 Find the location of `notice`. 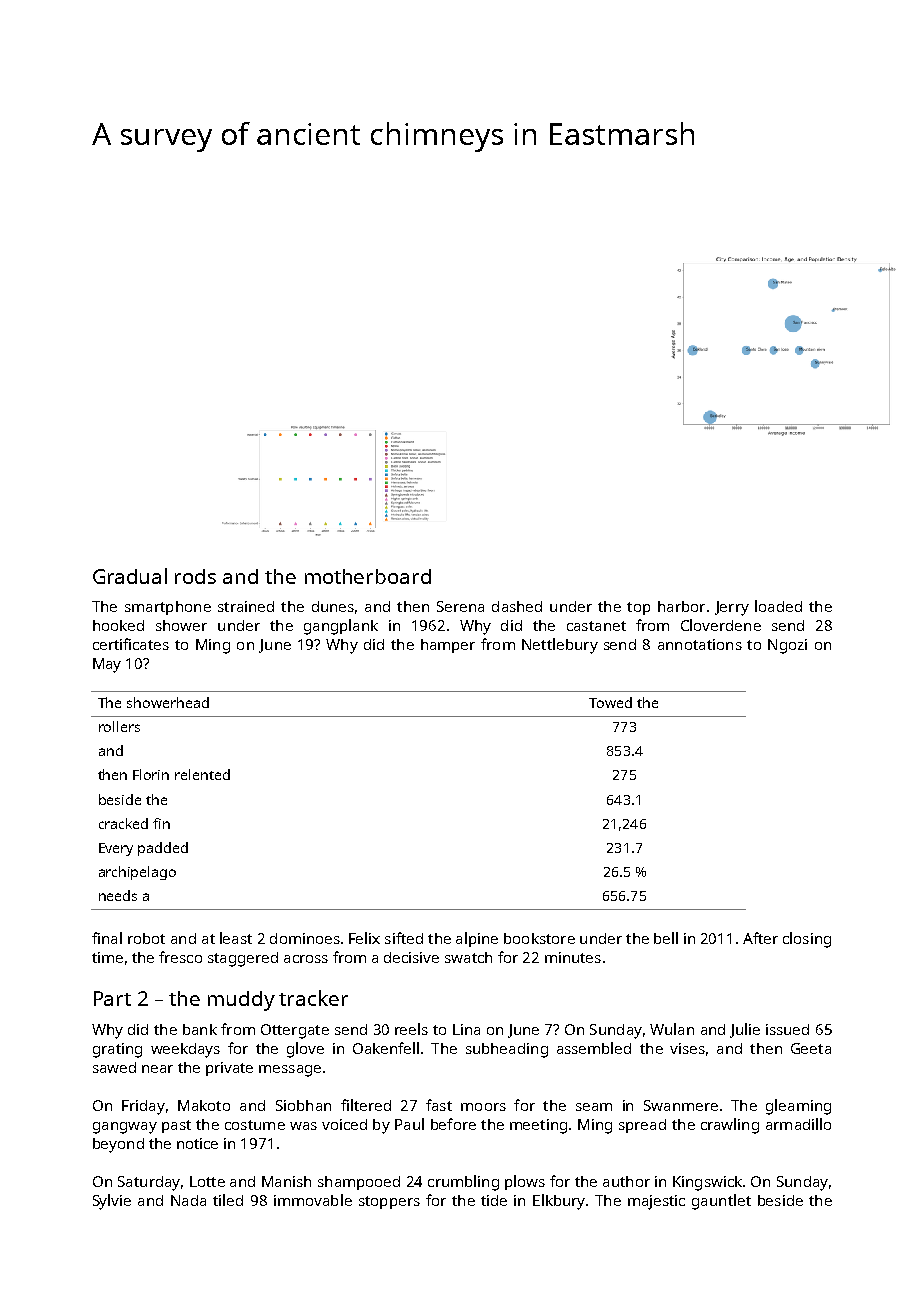

notice is located at coordinates (197, 1143).
